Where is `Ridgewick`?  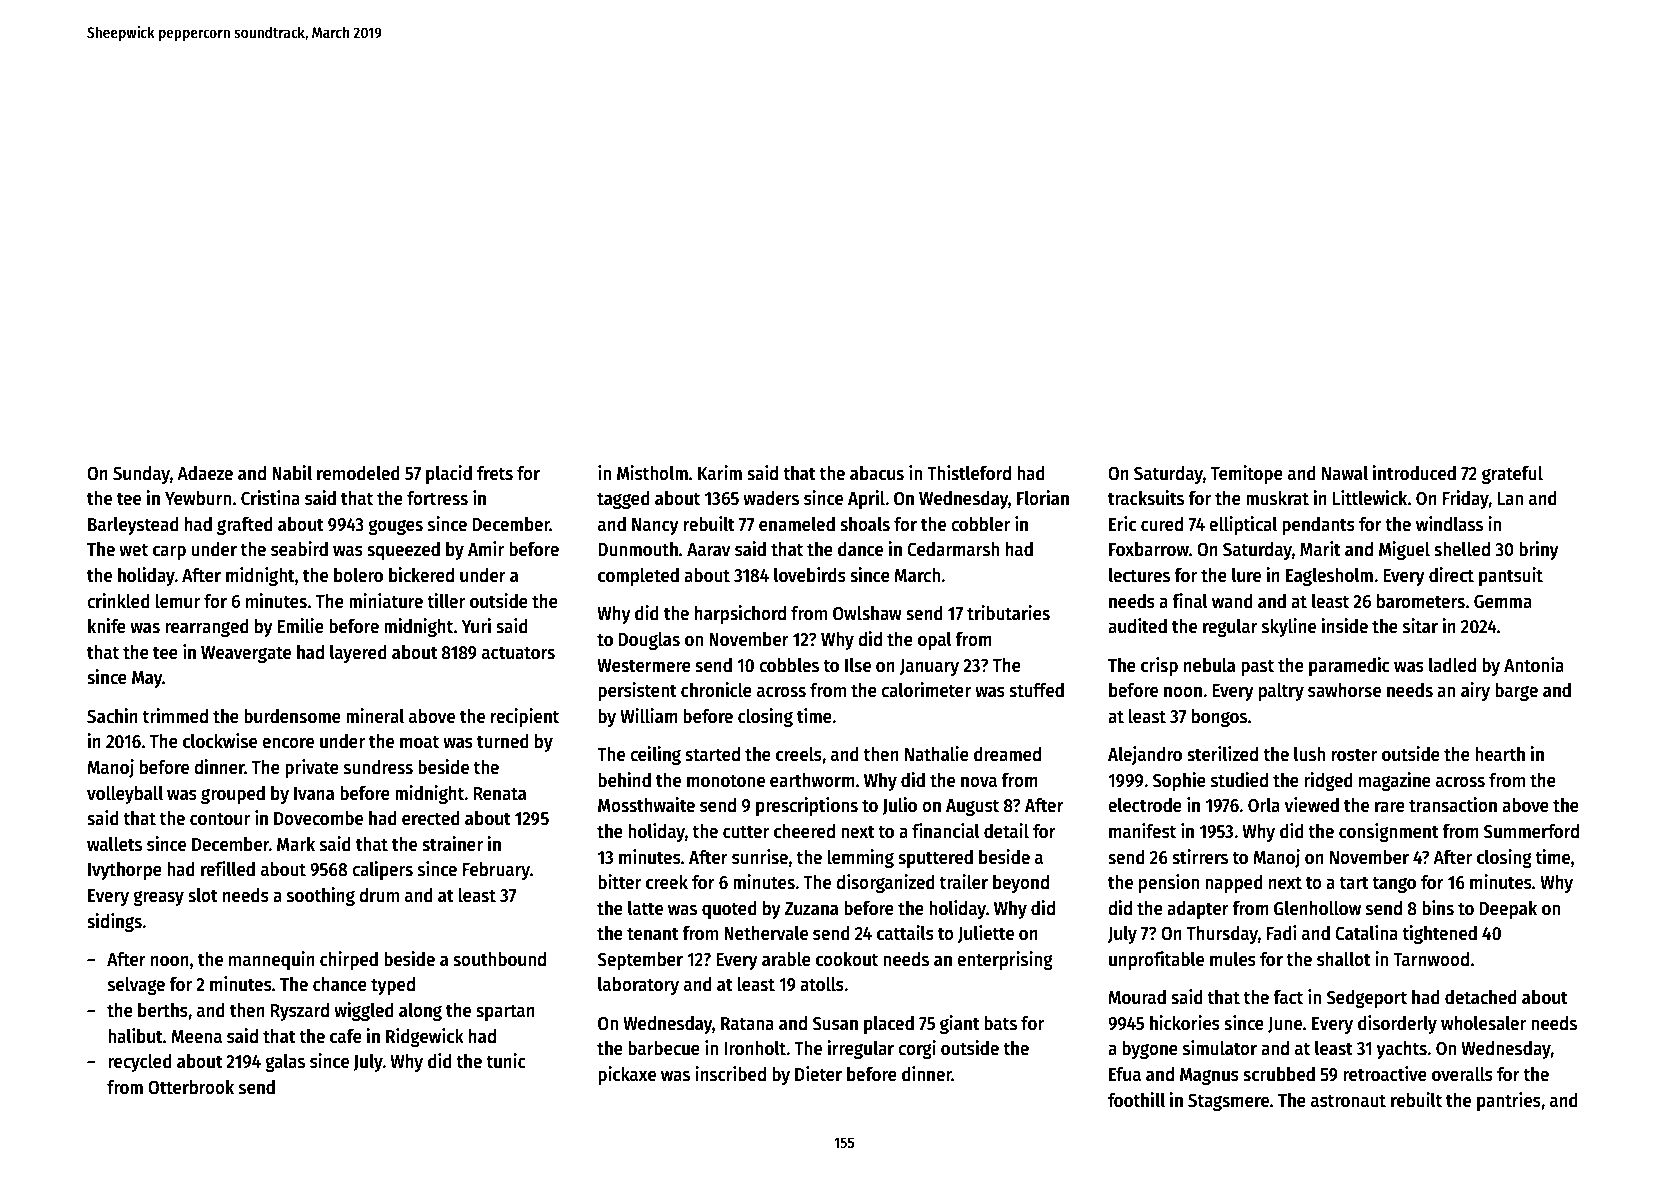
Ridgewick is located at coordinates (425, 1037).
